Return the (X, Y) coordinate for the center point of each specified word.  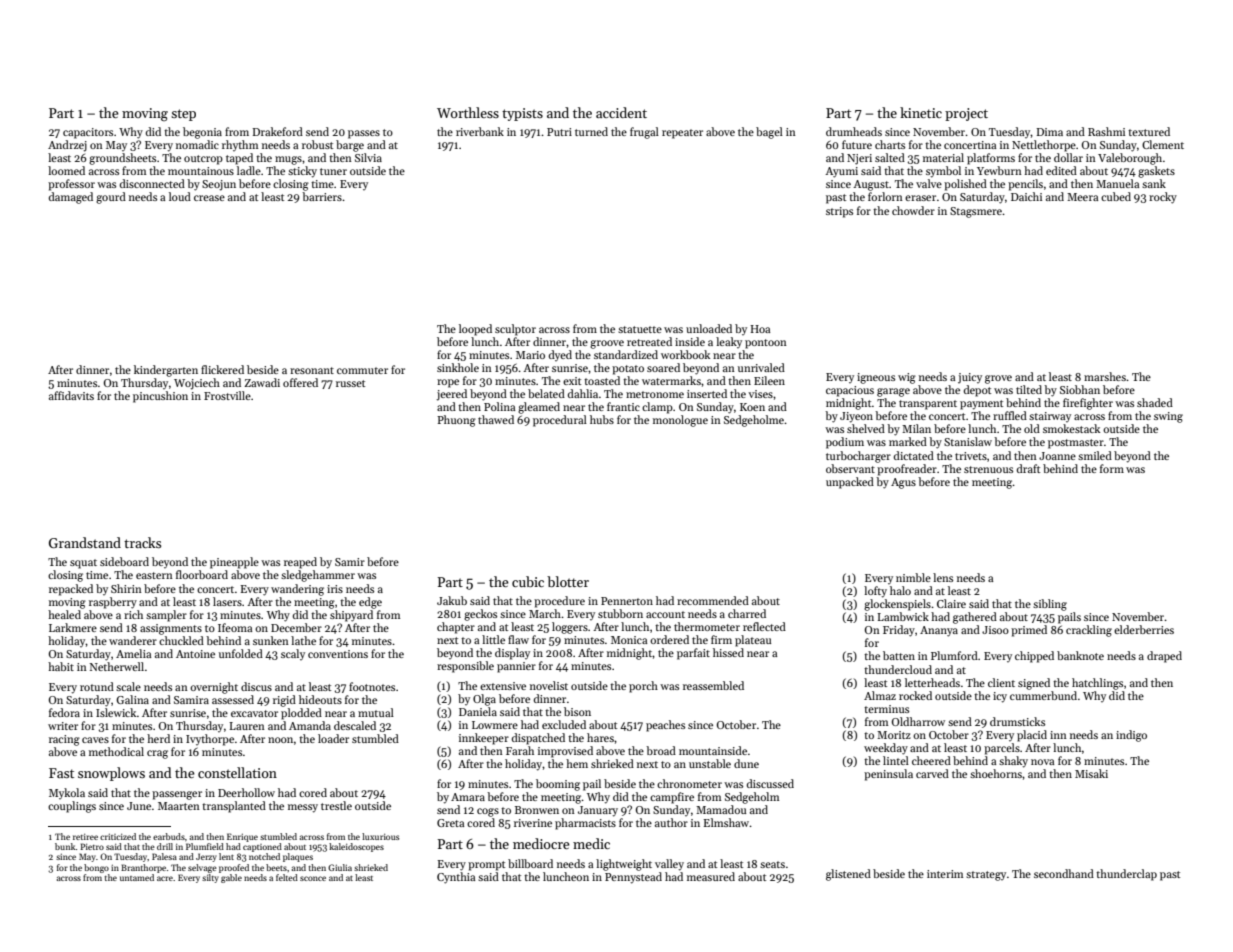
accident (621, 112)
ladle (249, 170)
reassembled (713, 685)
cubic (528, 581)
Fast (61, 773)
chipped (1034, 657)
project (966, 114)
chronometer (689, 783)
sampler (166, 616)
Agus (903, 483)
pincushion (160, 397)
